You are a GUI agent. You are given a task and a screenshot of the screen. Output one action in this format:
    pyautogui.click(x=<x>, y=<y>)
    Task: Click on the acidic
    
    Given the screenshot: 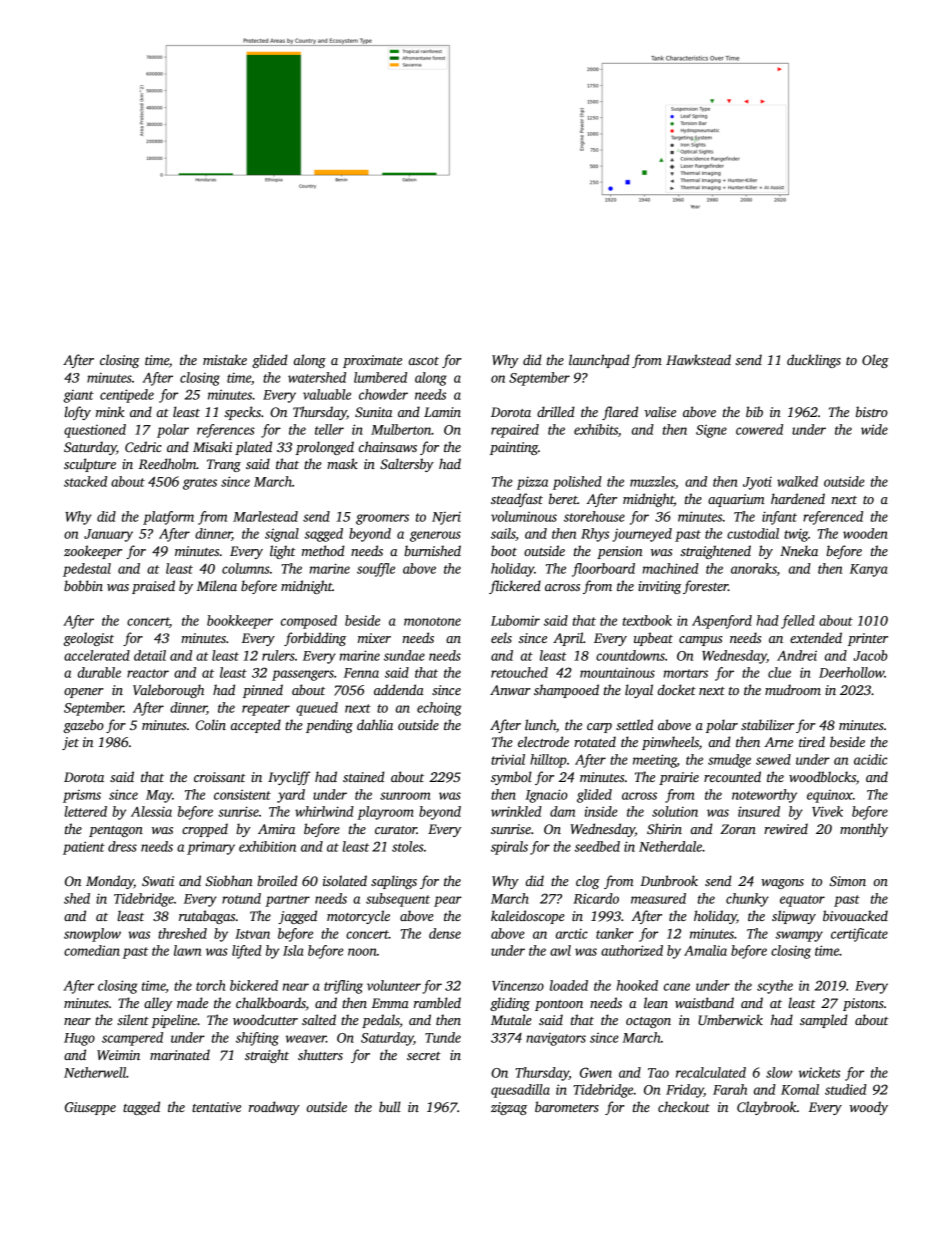 What is the action you would take?
    pyautogui.click(x=871, y=759)
